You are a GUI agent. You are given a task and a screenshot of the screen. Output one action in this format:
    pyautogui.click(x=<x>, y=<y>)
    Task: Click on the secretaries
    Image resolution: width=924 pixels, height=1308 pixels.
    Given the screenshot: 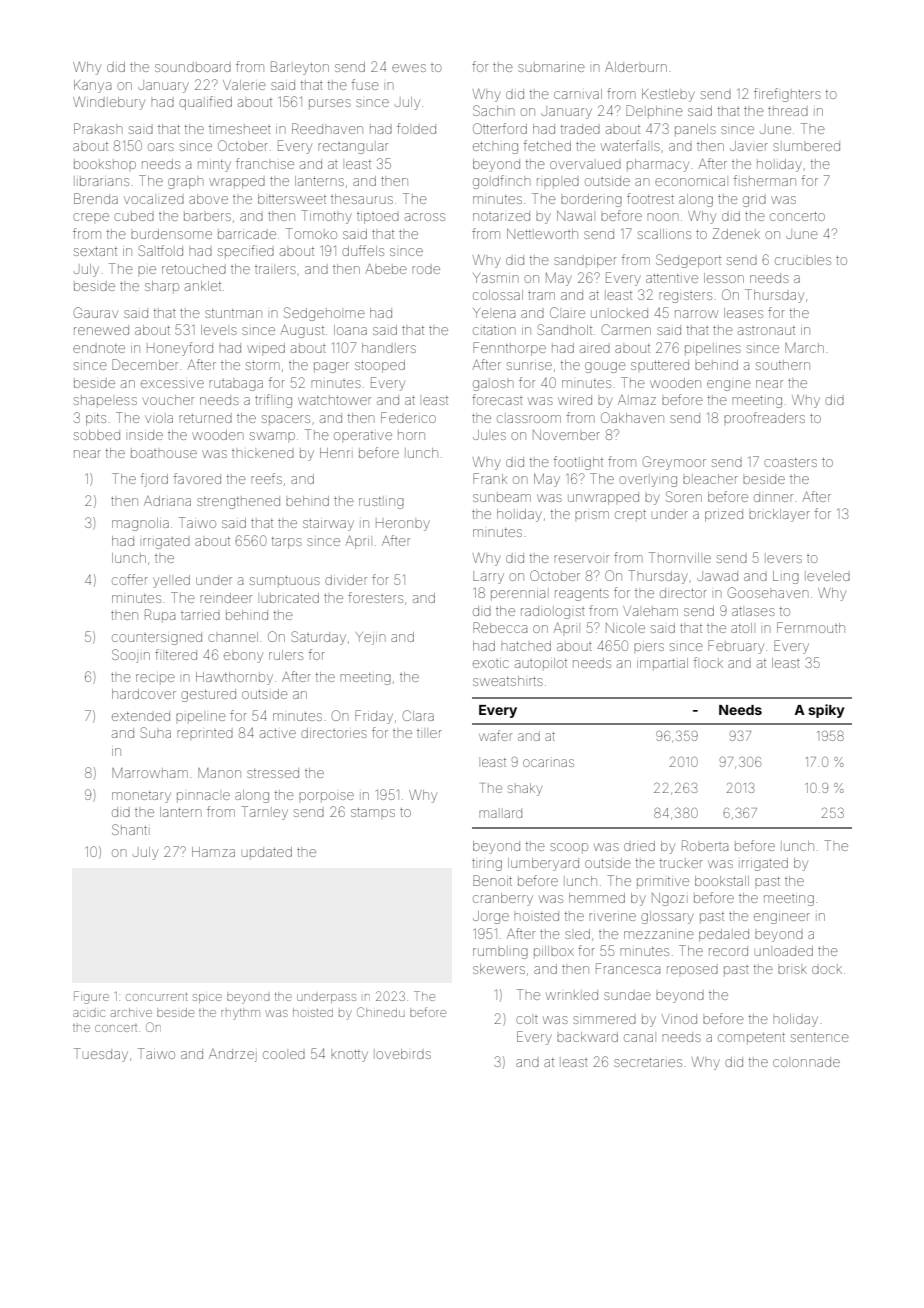 What is the action you would take?
    pyautogui.click(x=648, y=1062)
